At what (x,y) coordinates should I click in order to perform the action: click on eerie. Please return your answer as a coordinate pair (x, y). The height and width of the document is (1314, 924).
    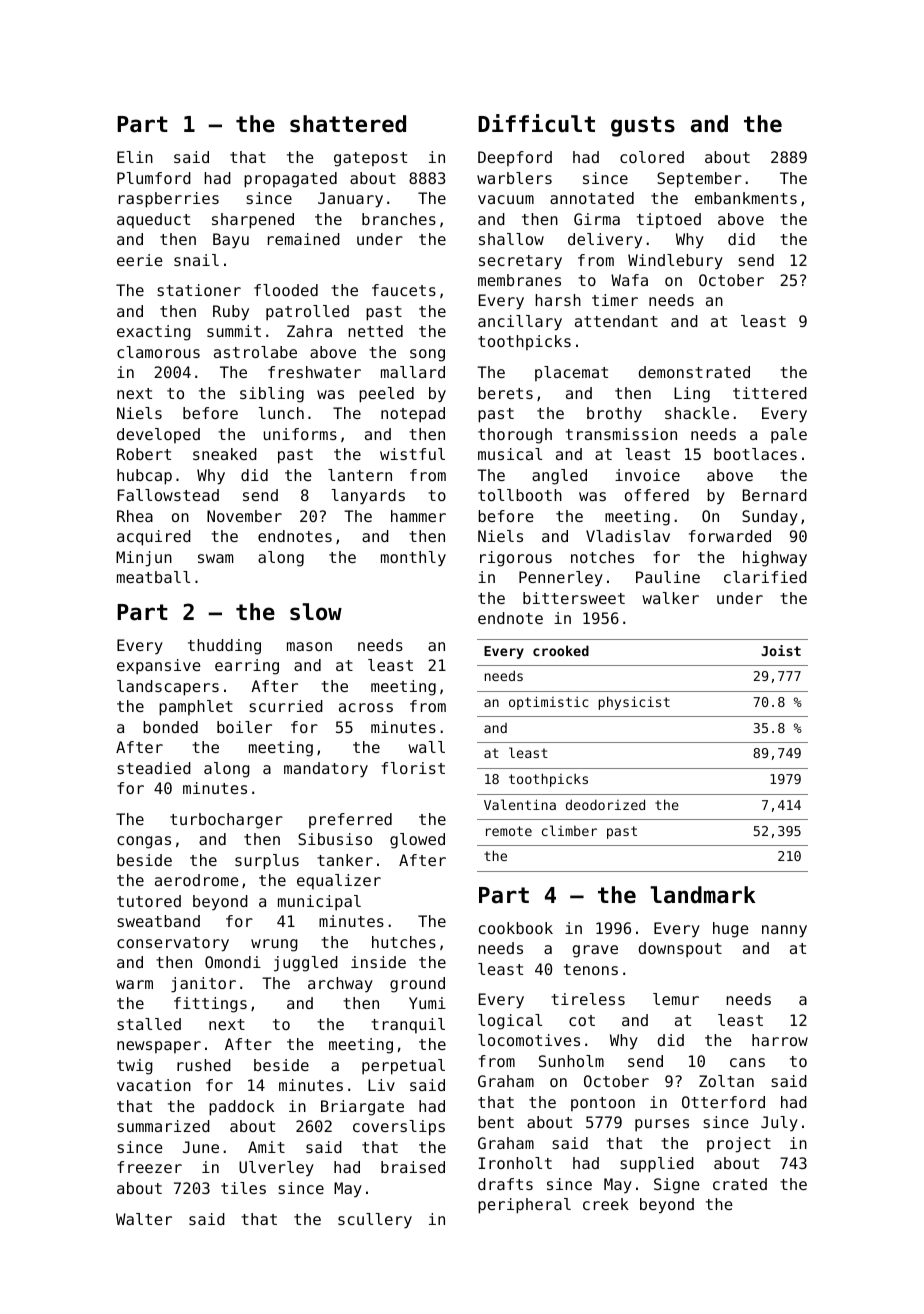
    Looking at the image, I should click on (140, 260).
